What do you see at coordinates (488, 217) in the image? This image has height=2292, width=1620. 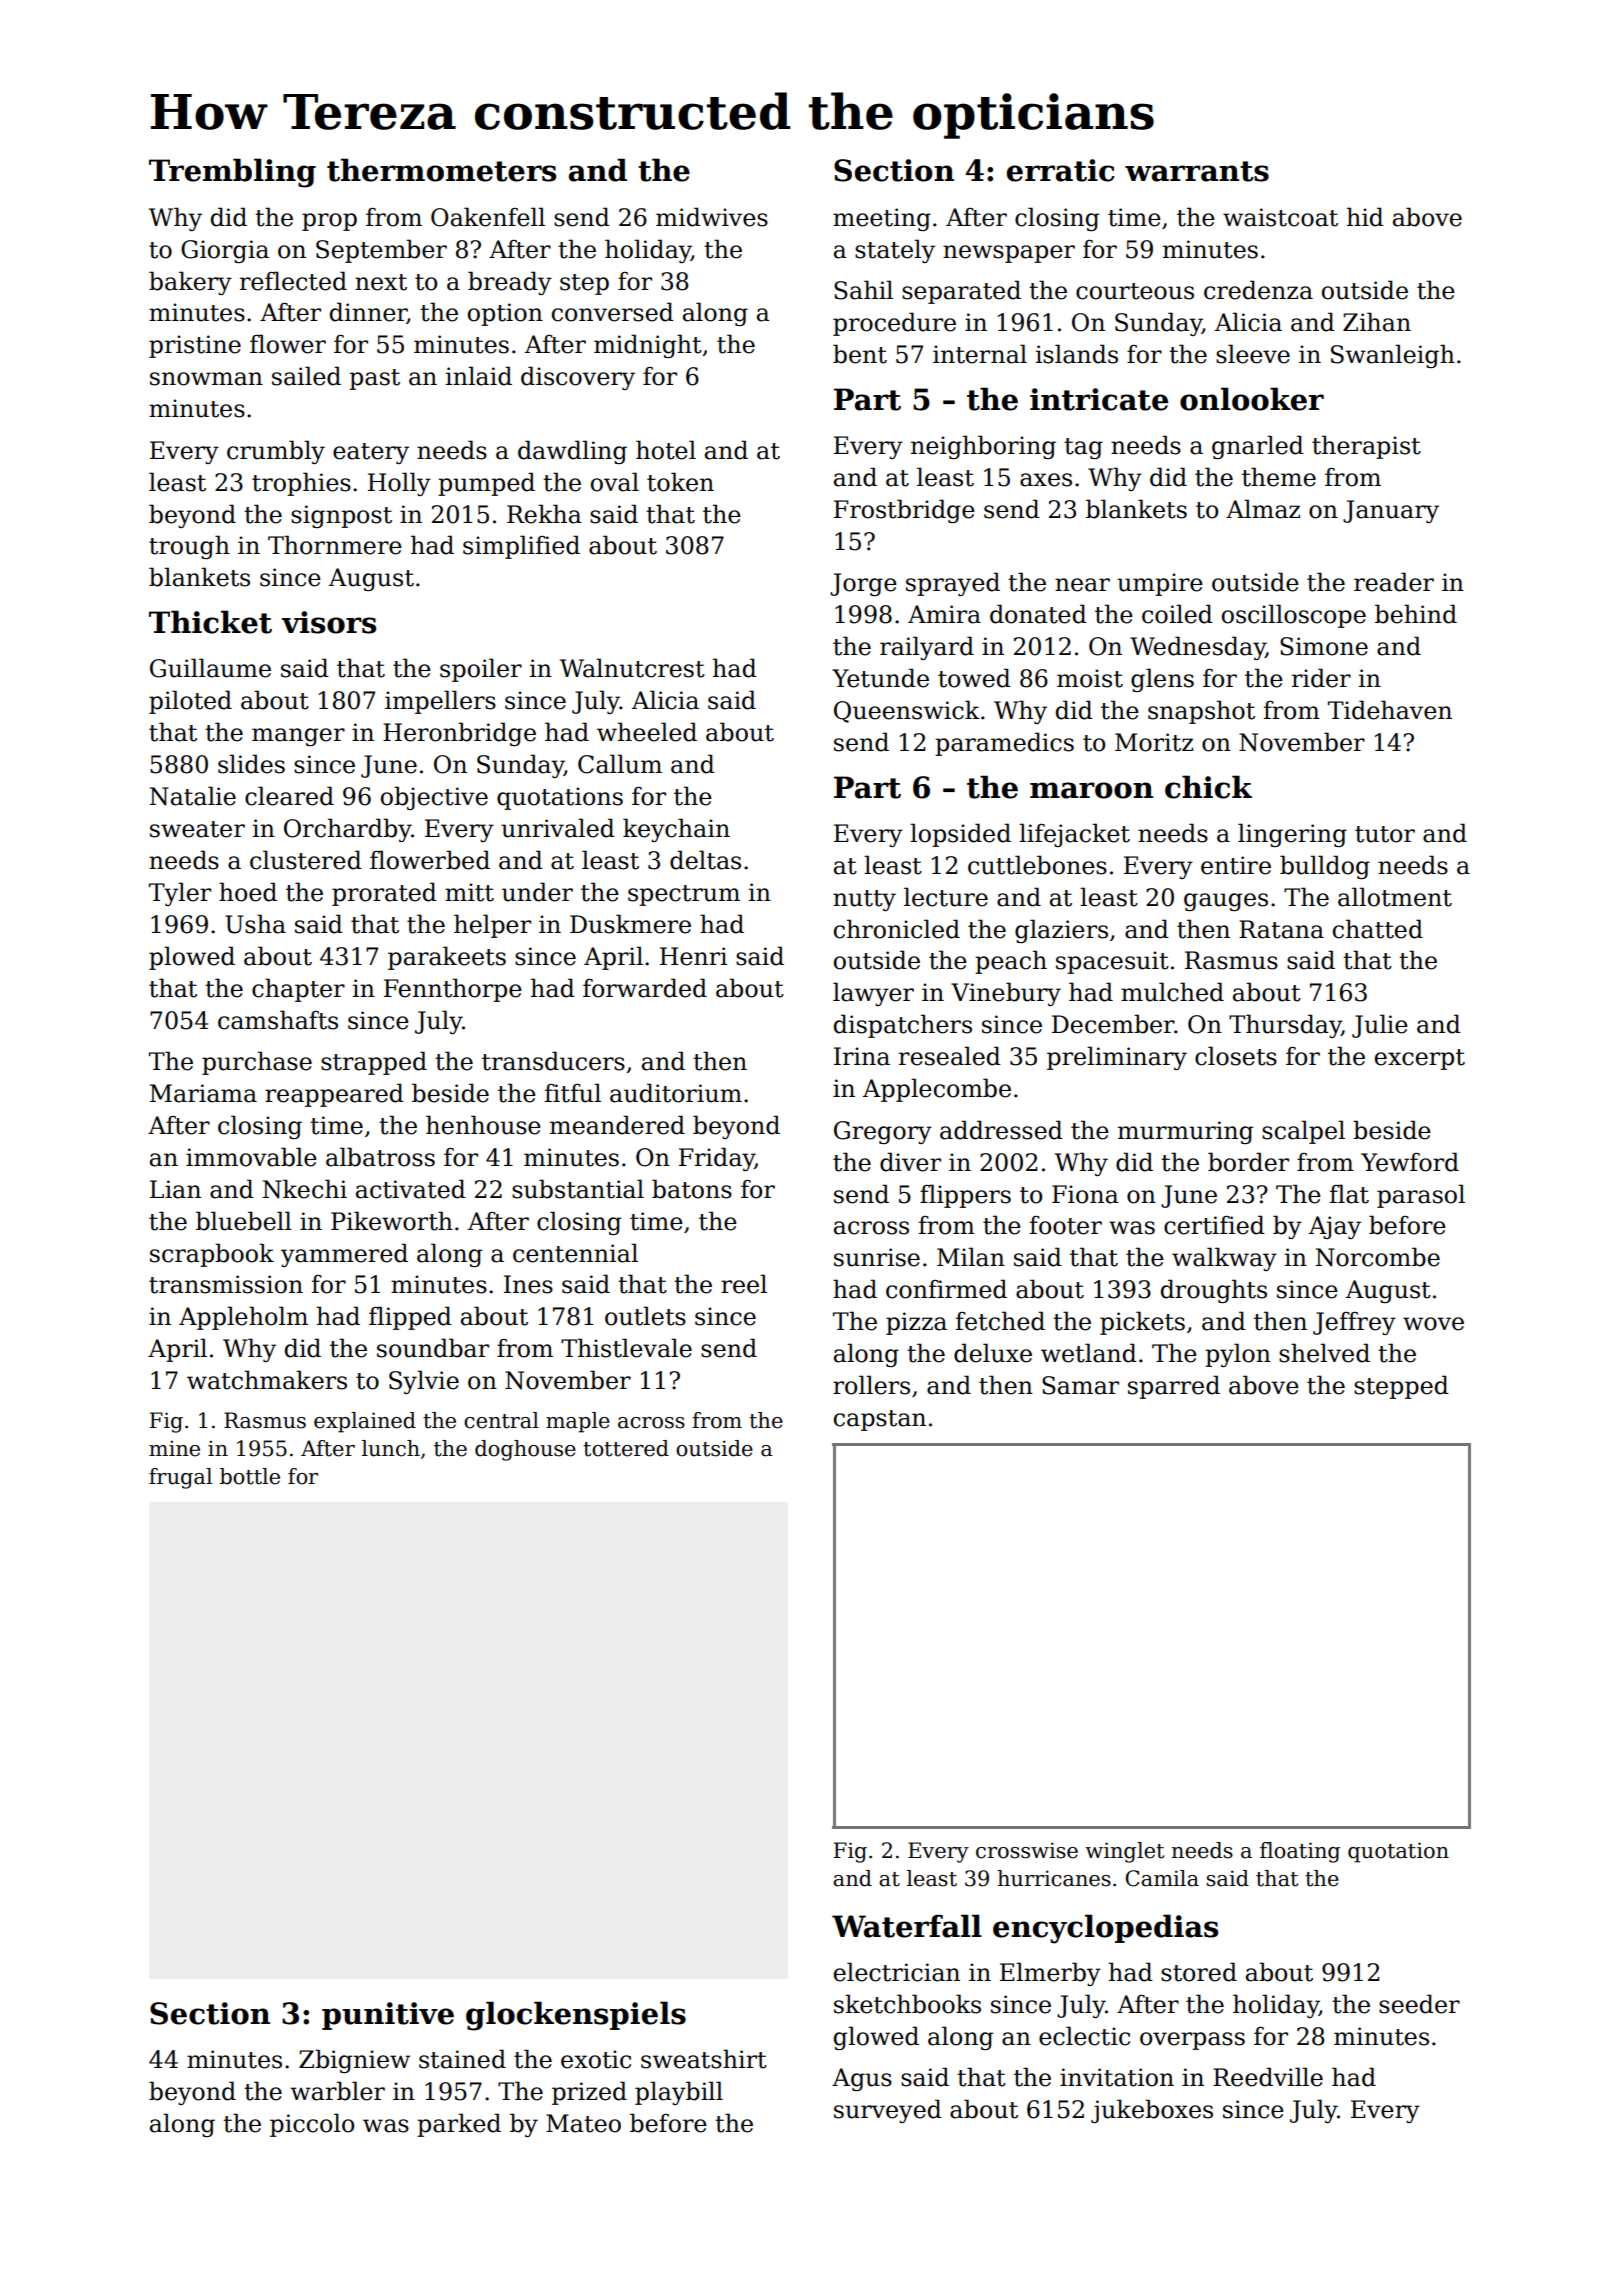 I see `Oakenfell` at bounding box center [488, 217].
